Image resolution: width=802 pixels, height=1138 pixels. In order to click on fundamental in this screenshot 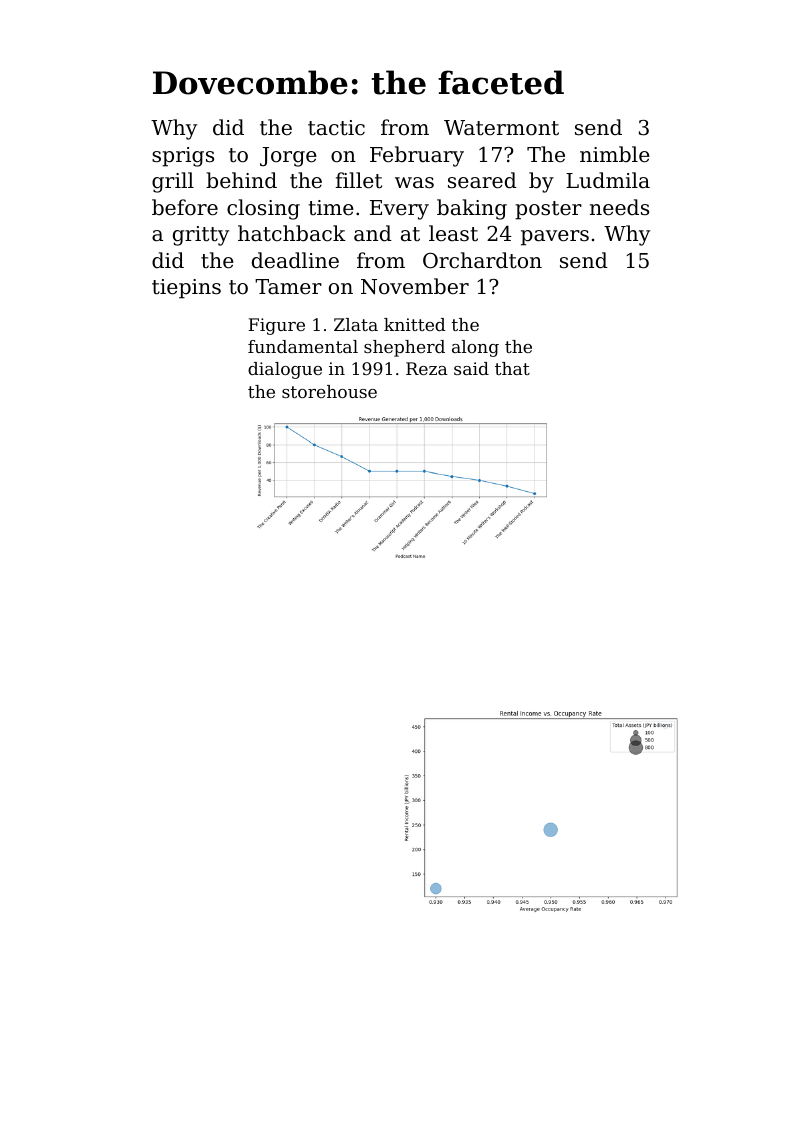, I will do `click(303, 346)`.
